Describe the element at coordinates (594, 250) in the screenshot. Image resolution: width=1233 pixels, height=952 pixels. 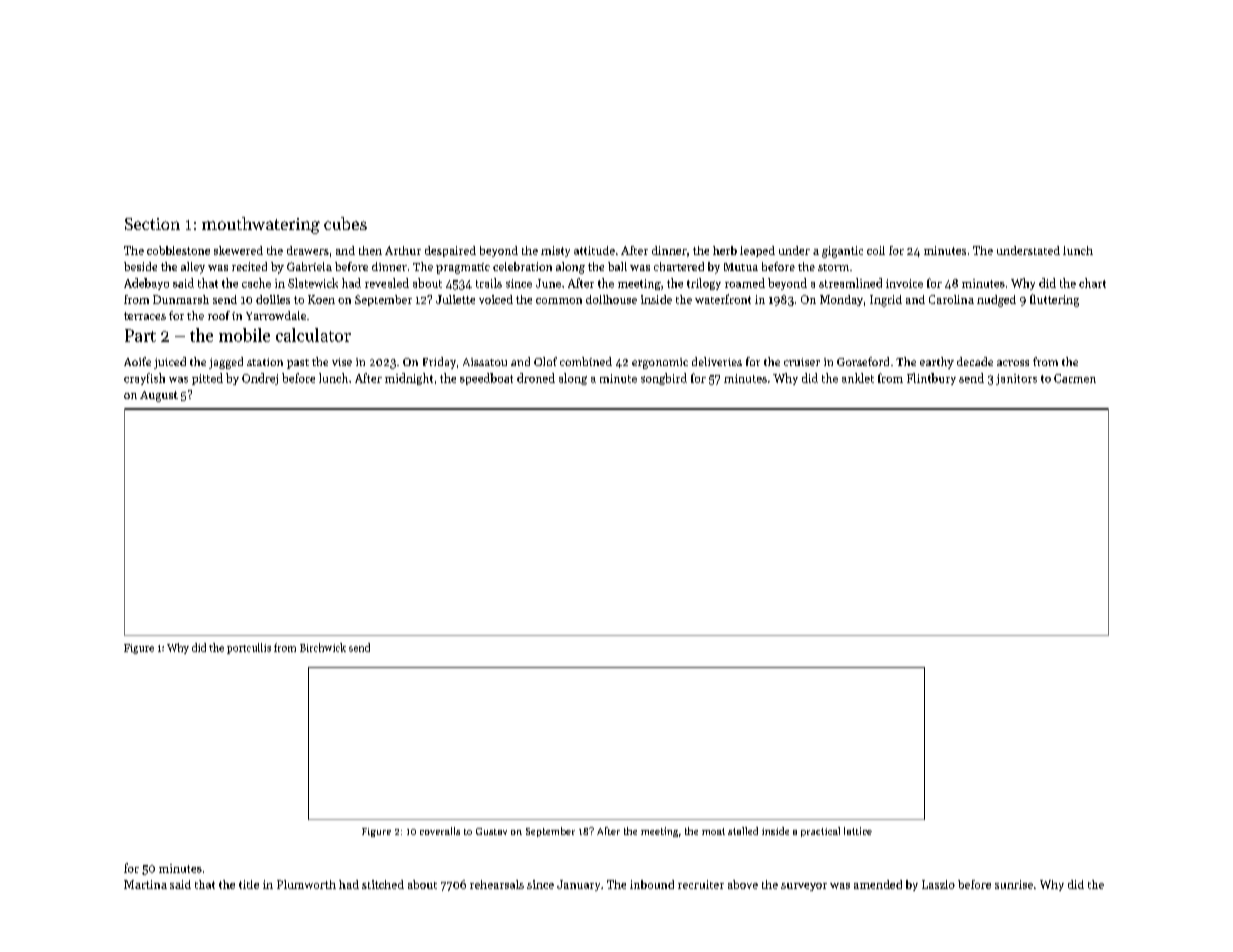
I see `attitude` at that location.
